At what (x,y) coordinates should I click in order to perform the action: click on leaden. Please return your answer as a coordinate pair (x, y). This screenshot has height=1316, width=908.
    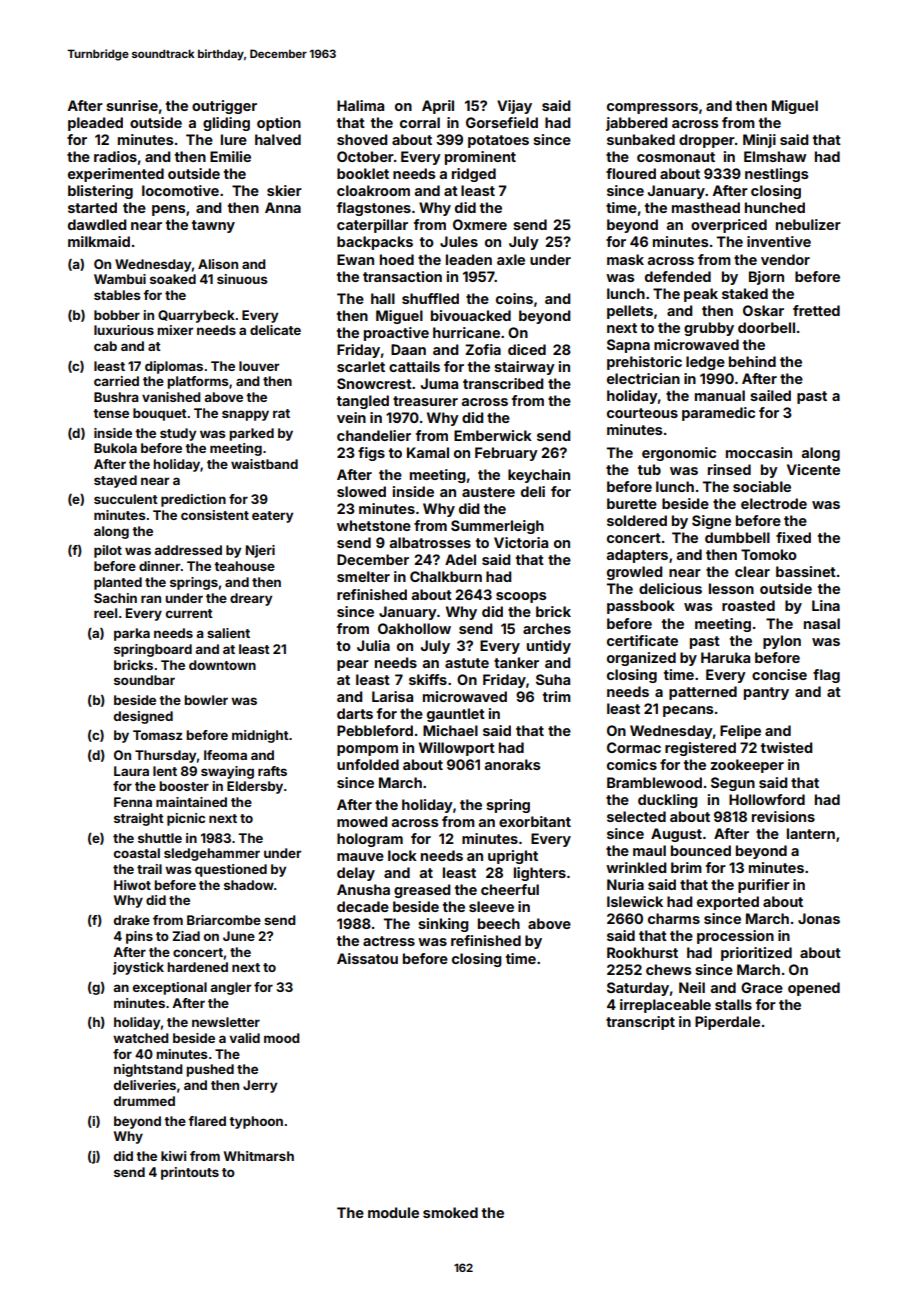
    Looking at the image, I should click on (469, 259).
